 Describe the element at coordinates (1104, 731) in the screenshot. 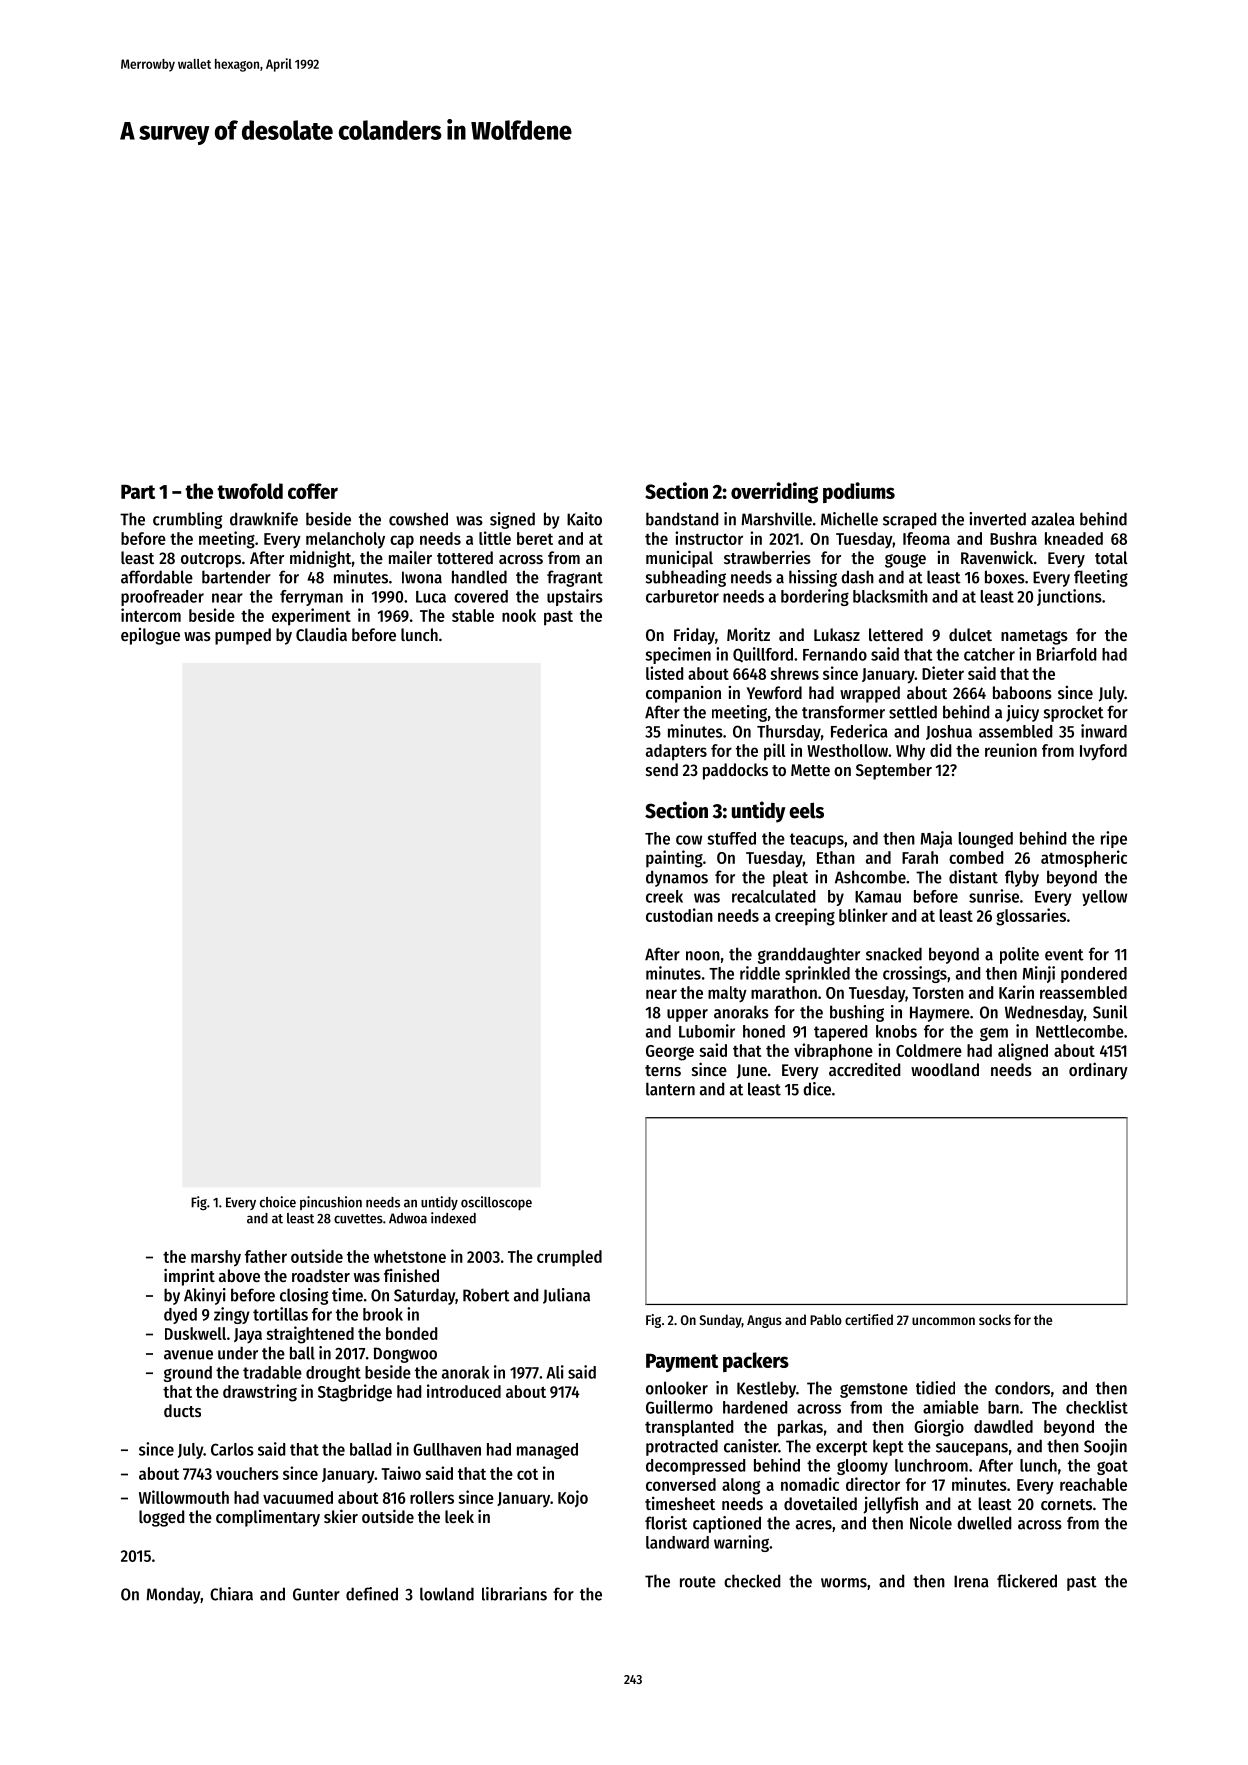

I see `inward` at that location.
